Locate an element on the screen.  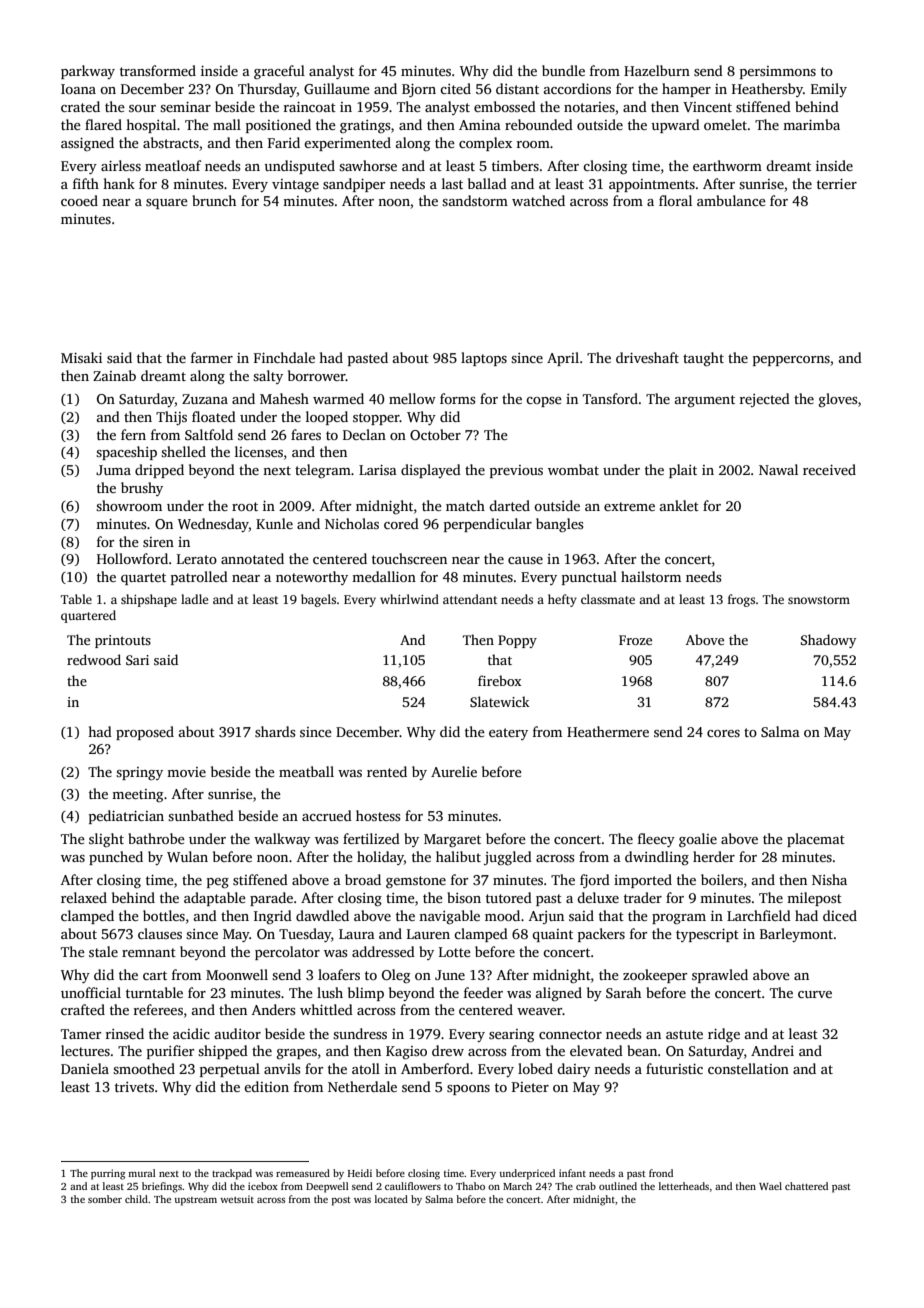
plait is located at coordinates (683, 471).
